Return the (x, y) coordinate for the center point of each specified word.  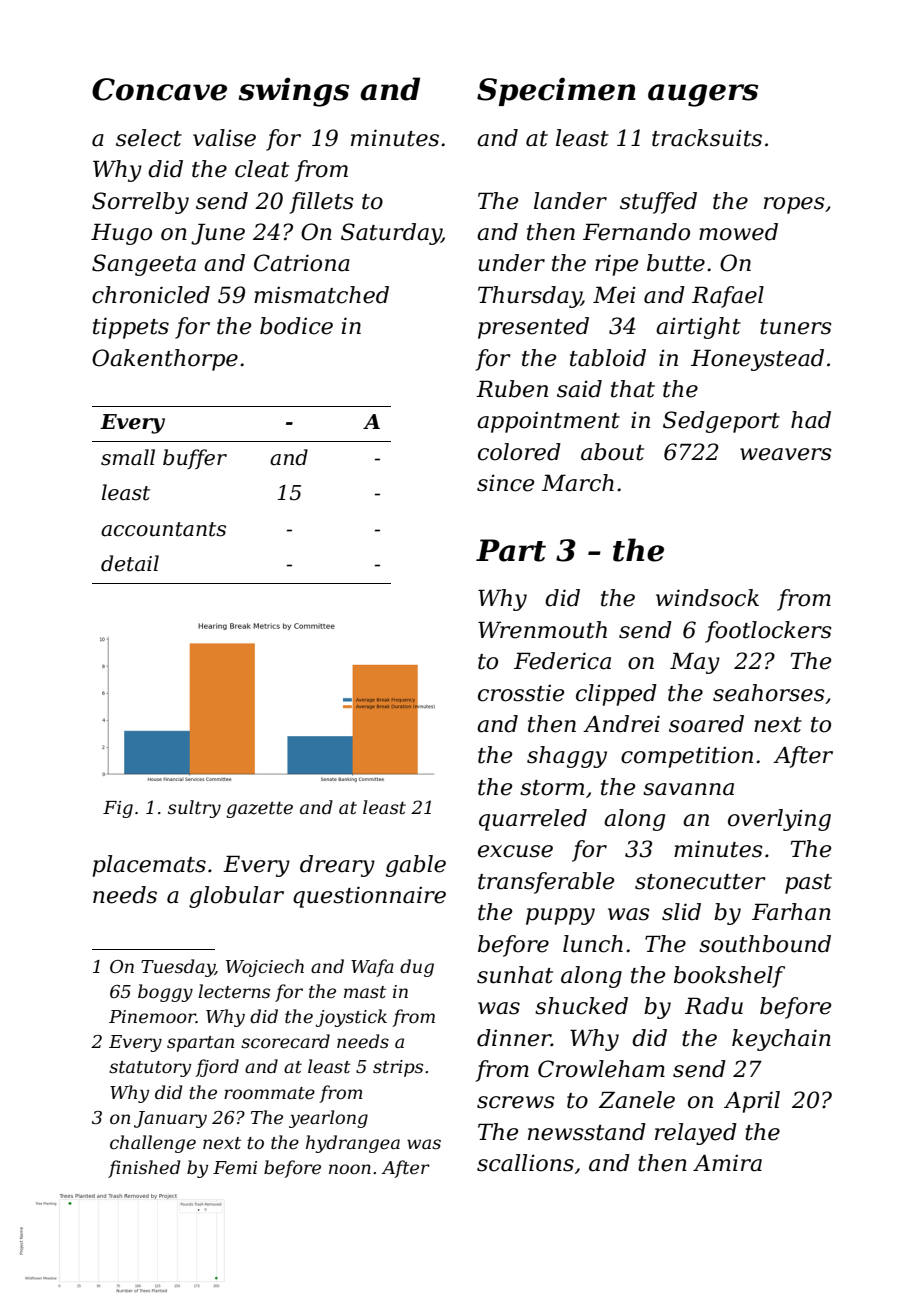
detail (130, 563)
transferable (546, 883)
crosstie (521, 693)
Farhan (791, 912)
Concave (159, 89)
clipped (616, 695)
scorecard (285, 1041)
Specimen (556, 91)
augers (703, 95)
